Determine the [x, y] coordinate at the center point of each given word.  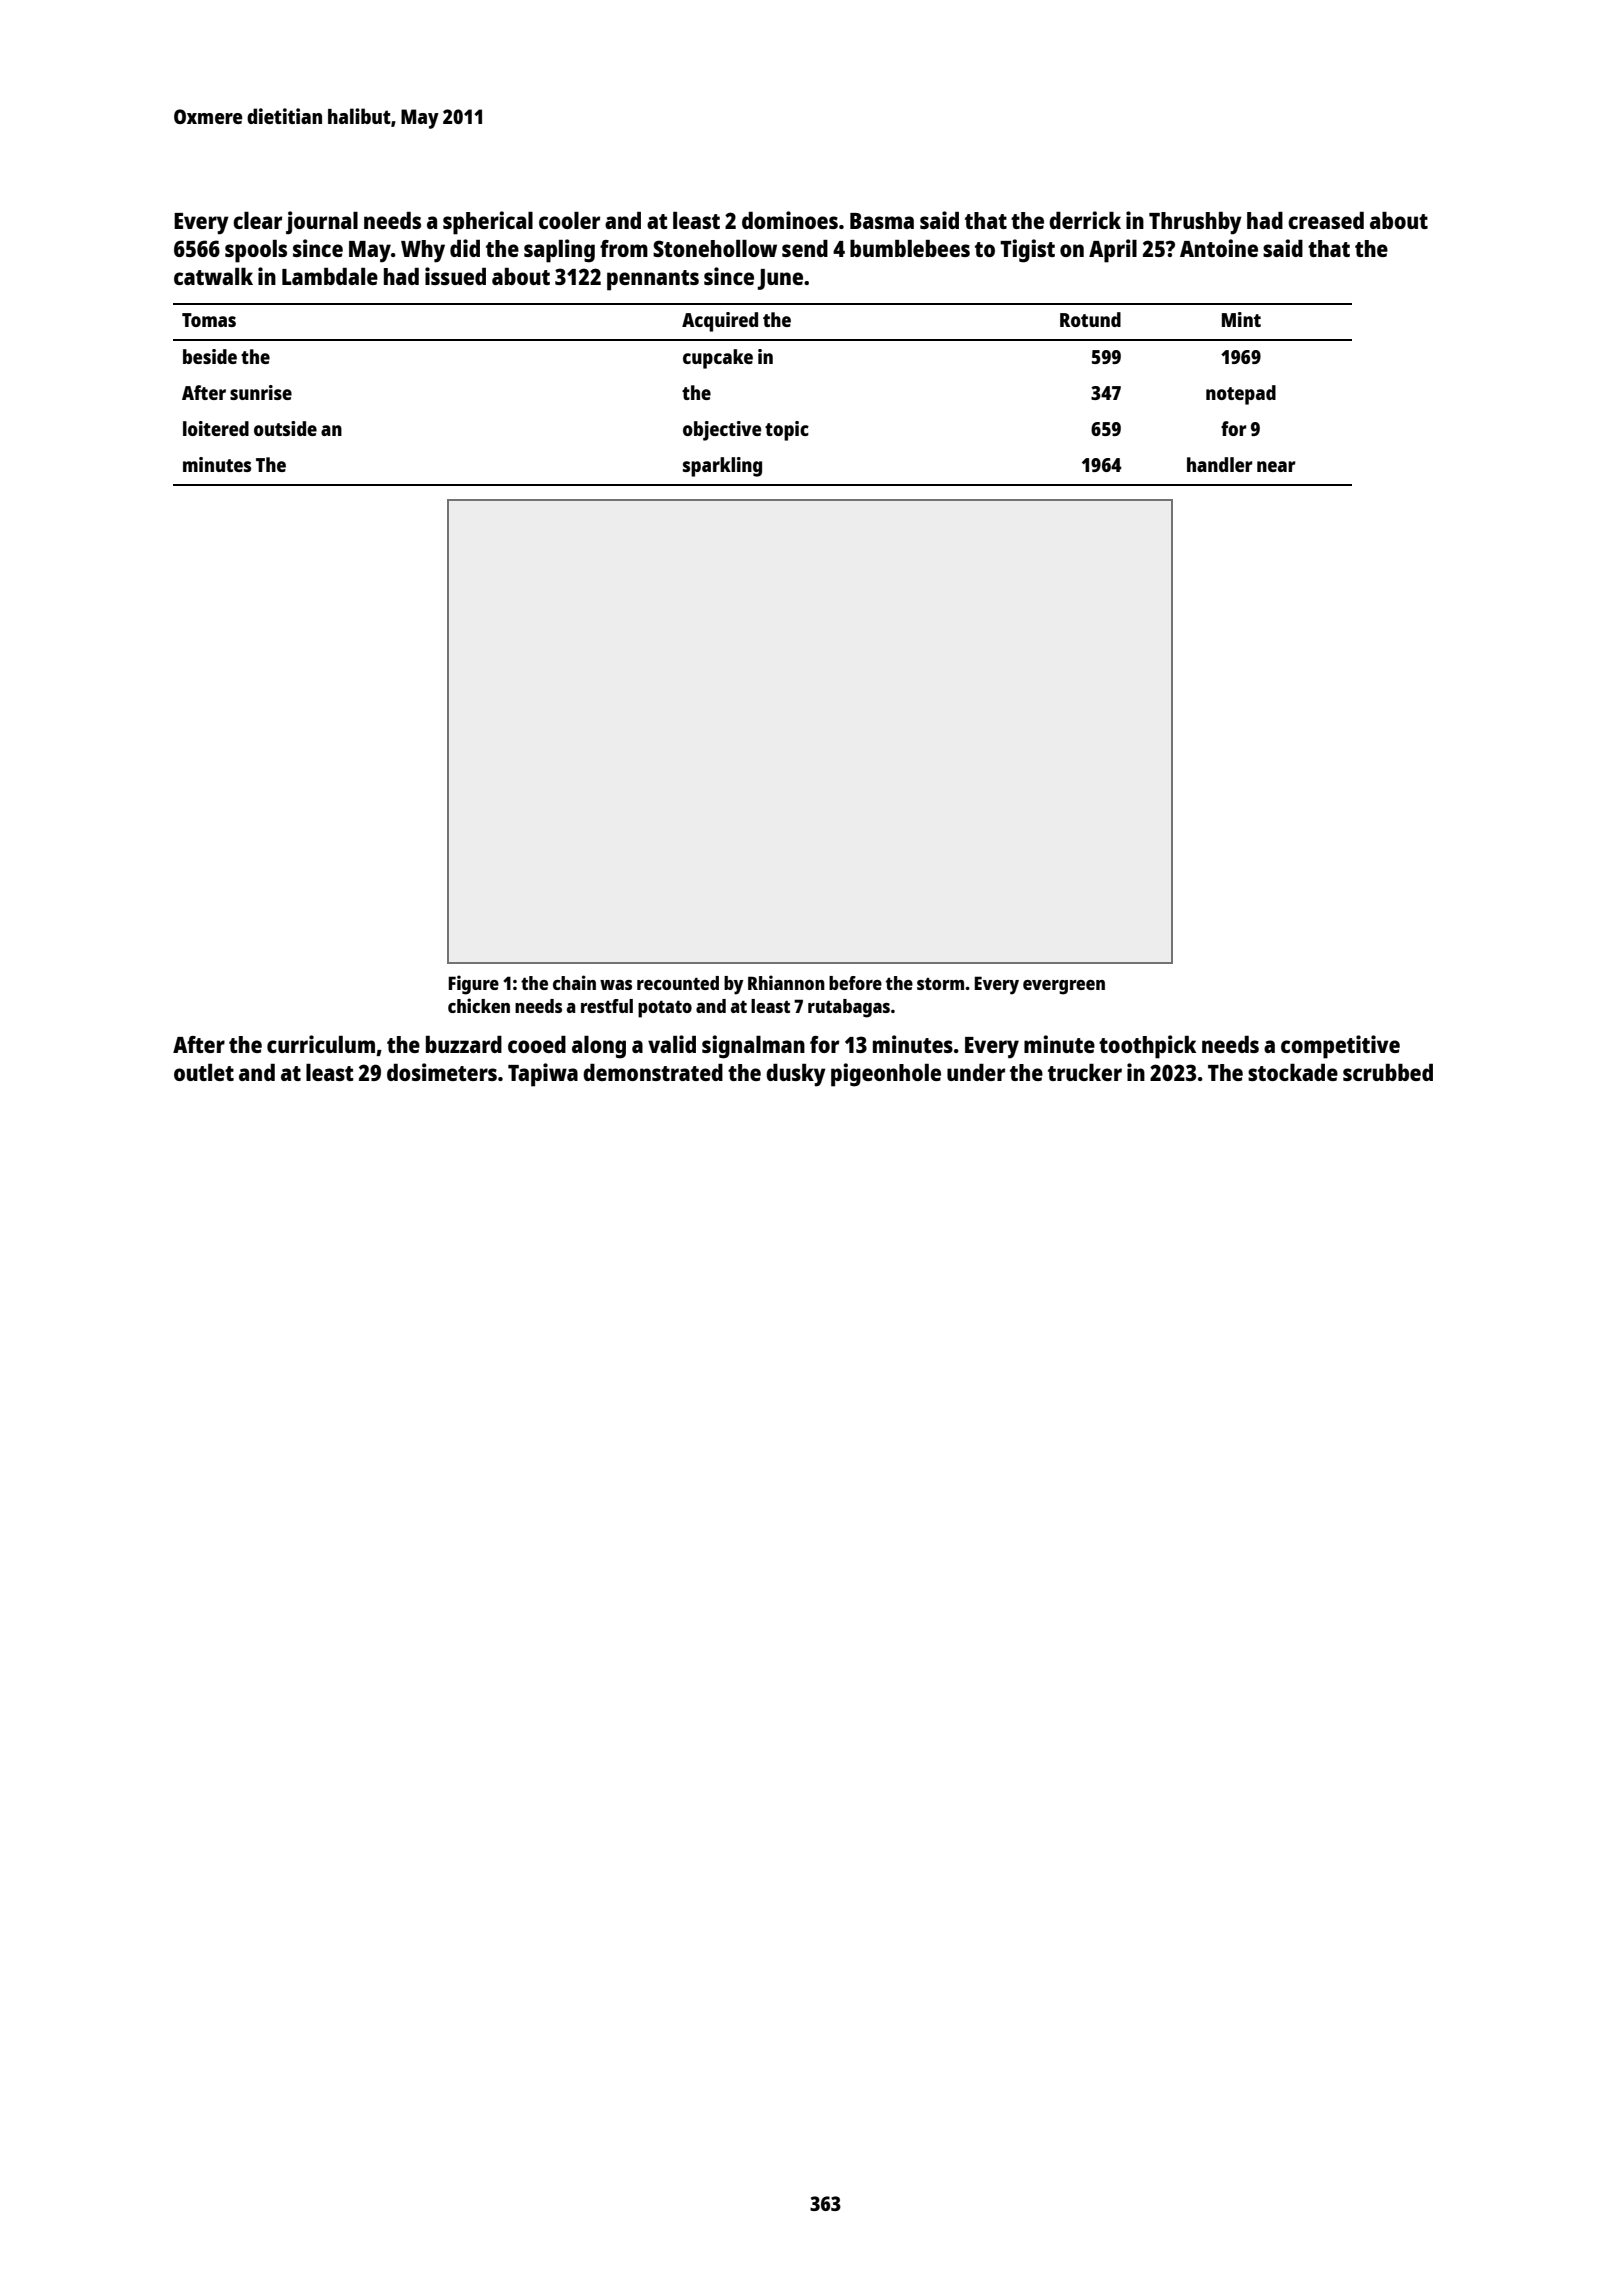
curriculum [321, 1044]
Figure [473, 985]
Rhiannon [786, 982]
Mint [1241, 319]
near [1276, 466]
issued [455, 276]
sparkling [722, 467]
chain [574, 982]
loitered [216, 428]
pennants [653, 280]
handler [1220, 464]
